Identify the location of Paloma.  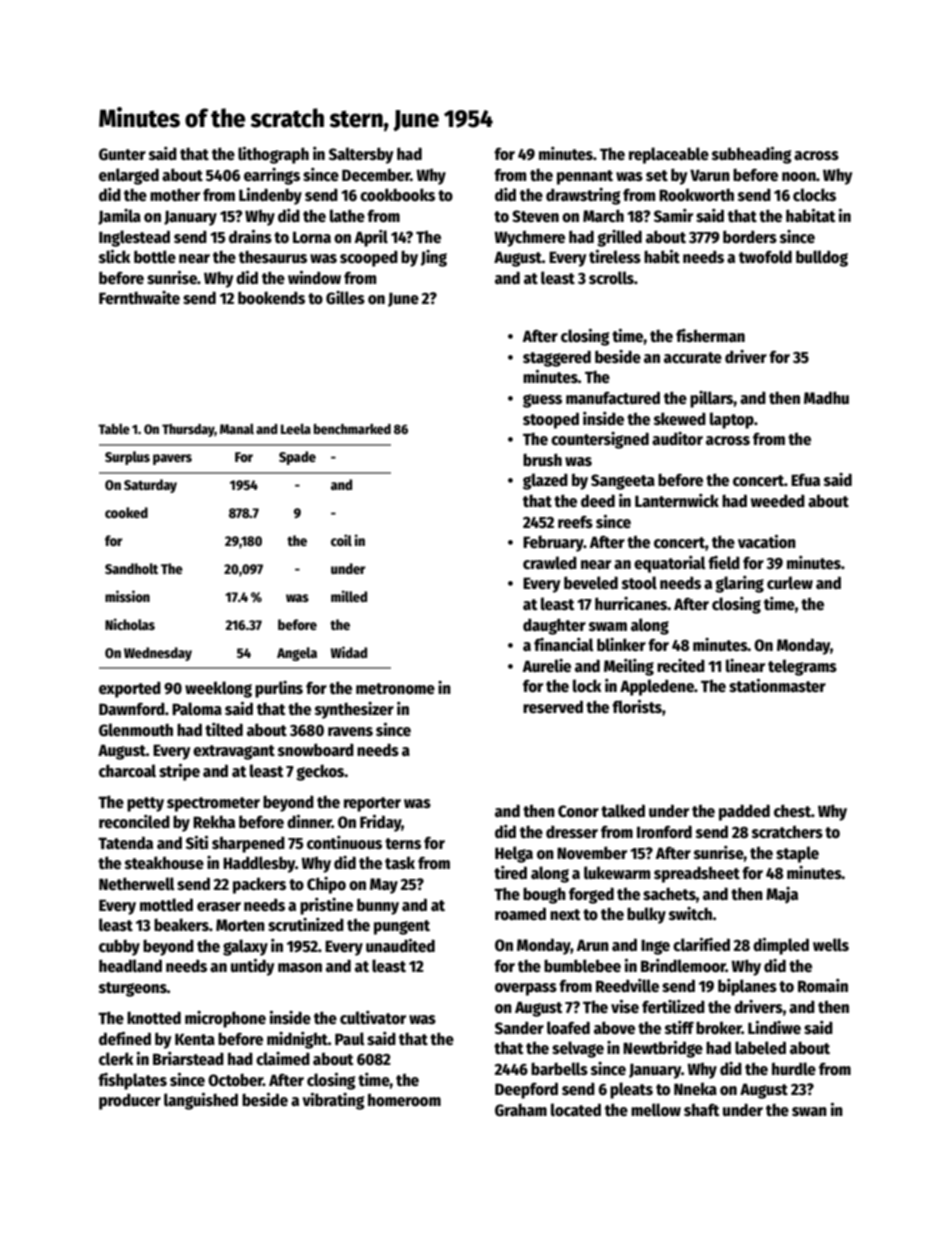
(197, 708).
